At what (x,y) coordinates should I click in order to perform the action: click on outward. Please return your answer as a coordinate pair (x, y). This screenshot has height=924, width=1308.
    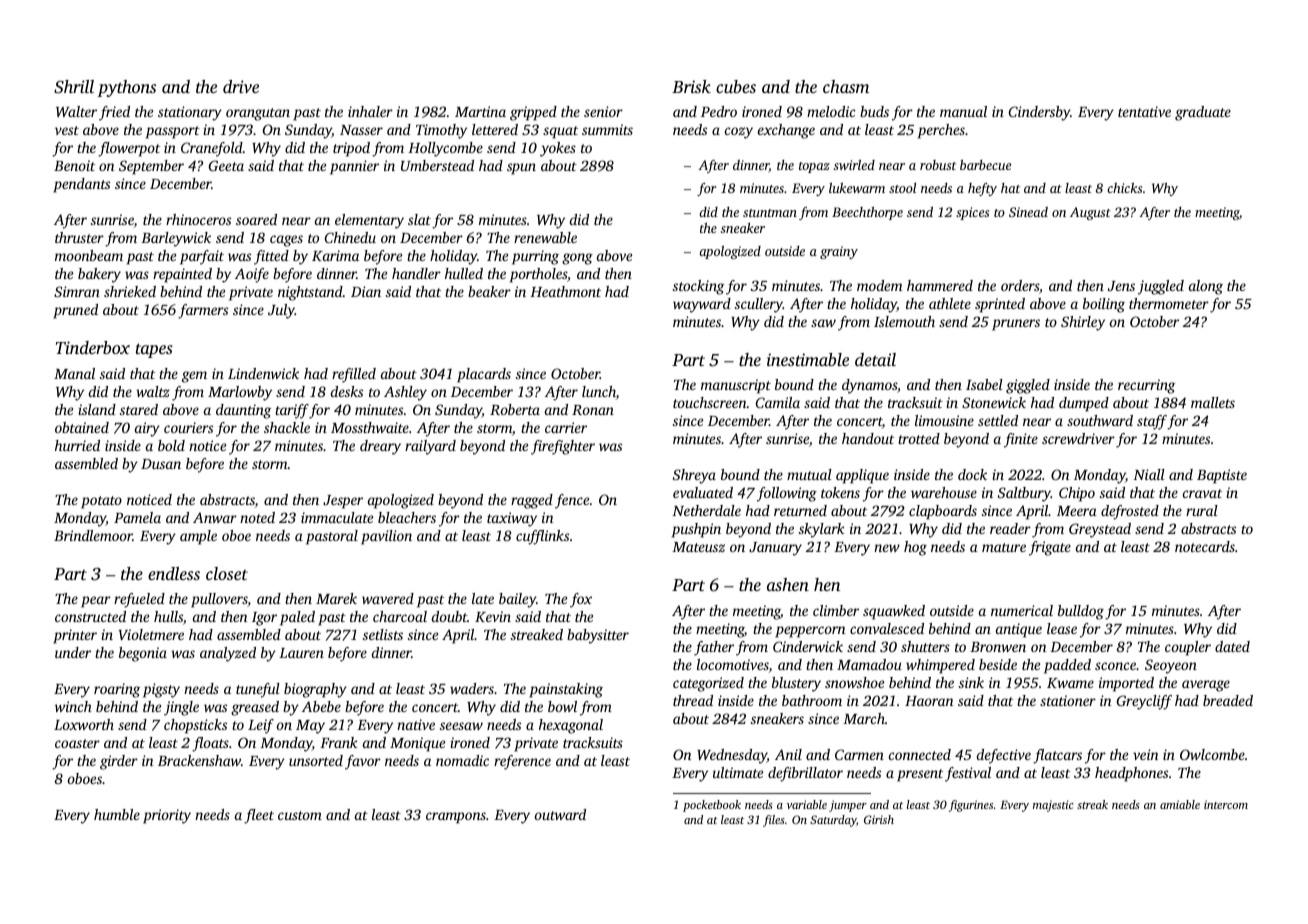
    Looking at the image, I should click on (560, 814).
